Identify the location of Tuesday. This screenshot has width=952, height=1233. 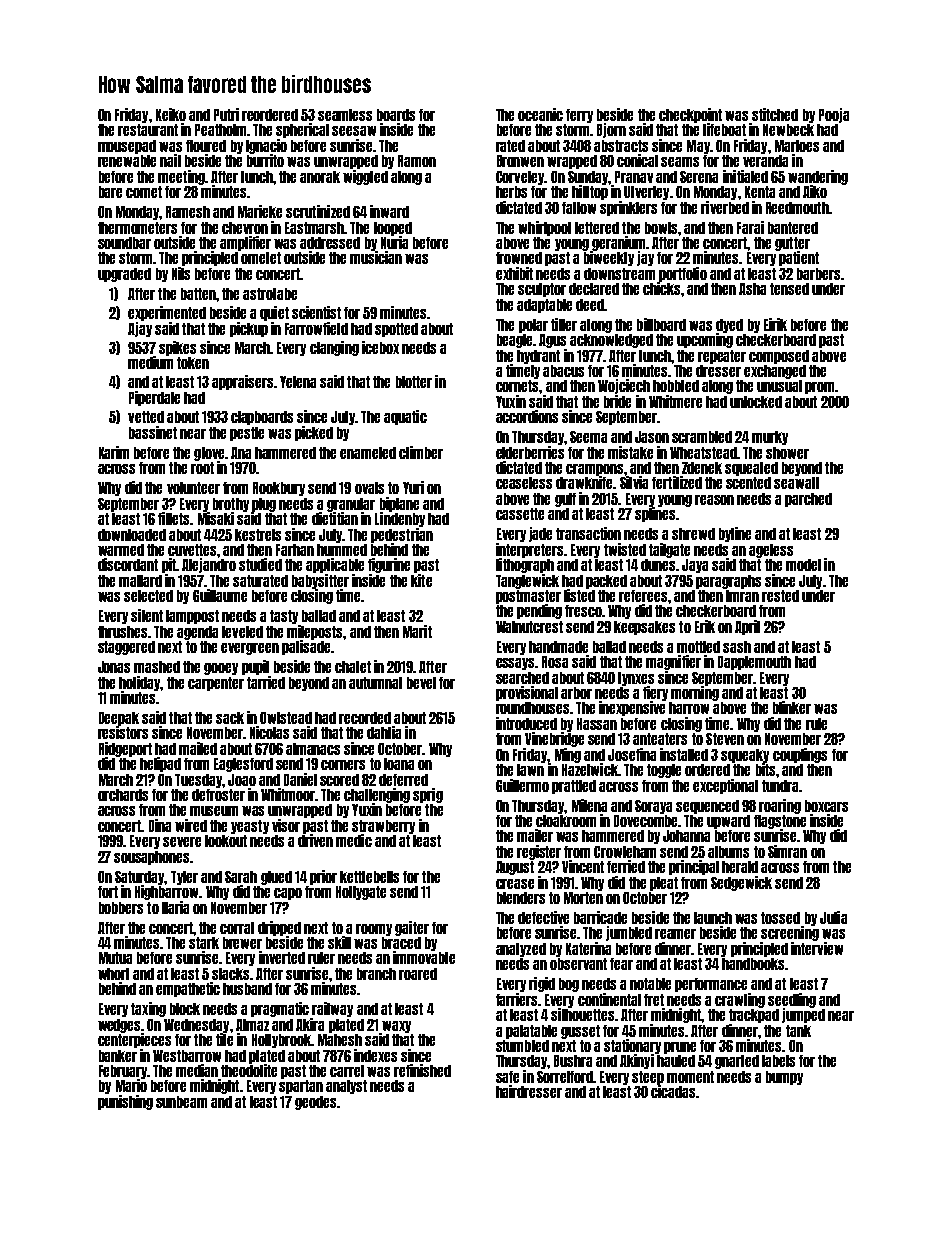
(198, 781).
